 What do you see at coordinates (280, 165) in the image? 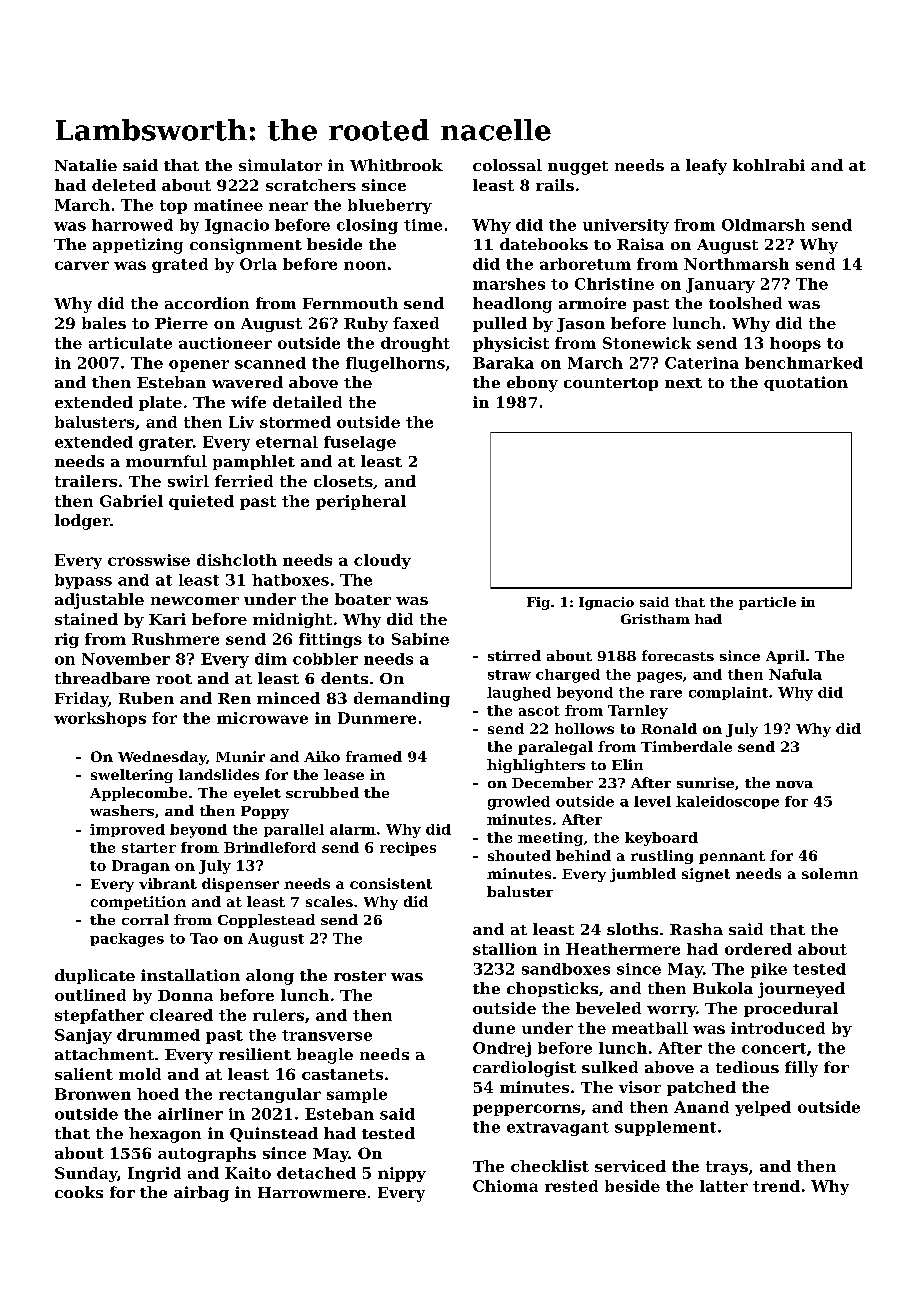
I see `simulator` at bounding box center [280, 165].
